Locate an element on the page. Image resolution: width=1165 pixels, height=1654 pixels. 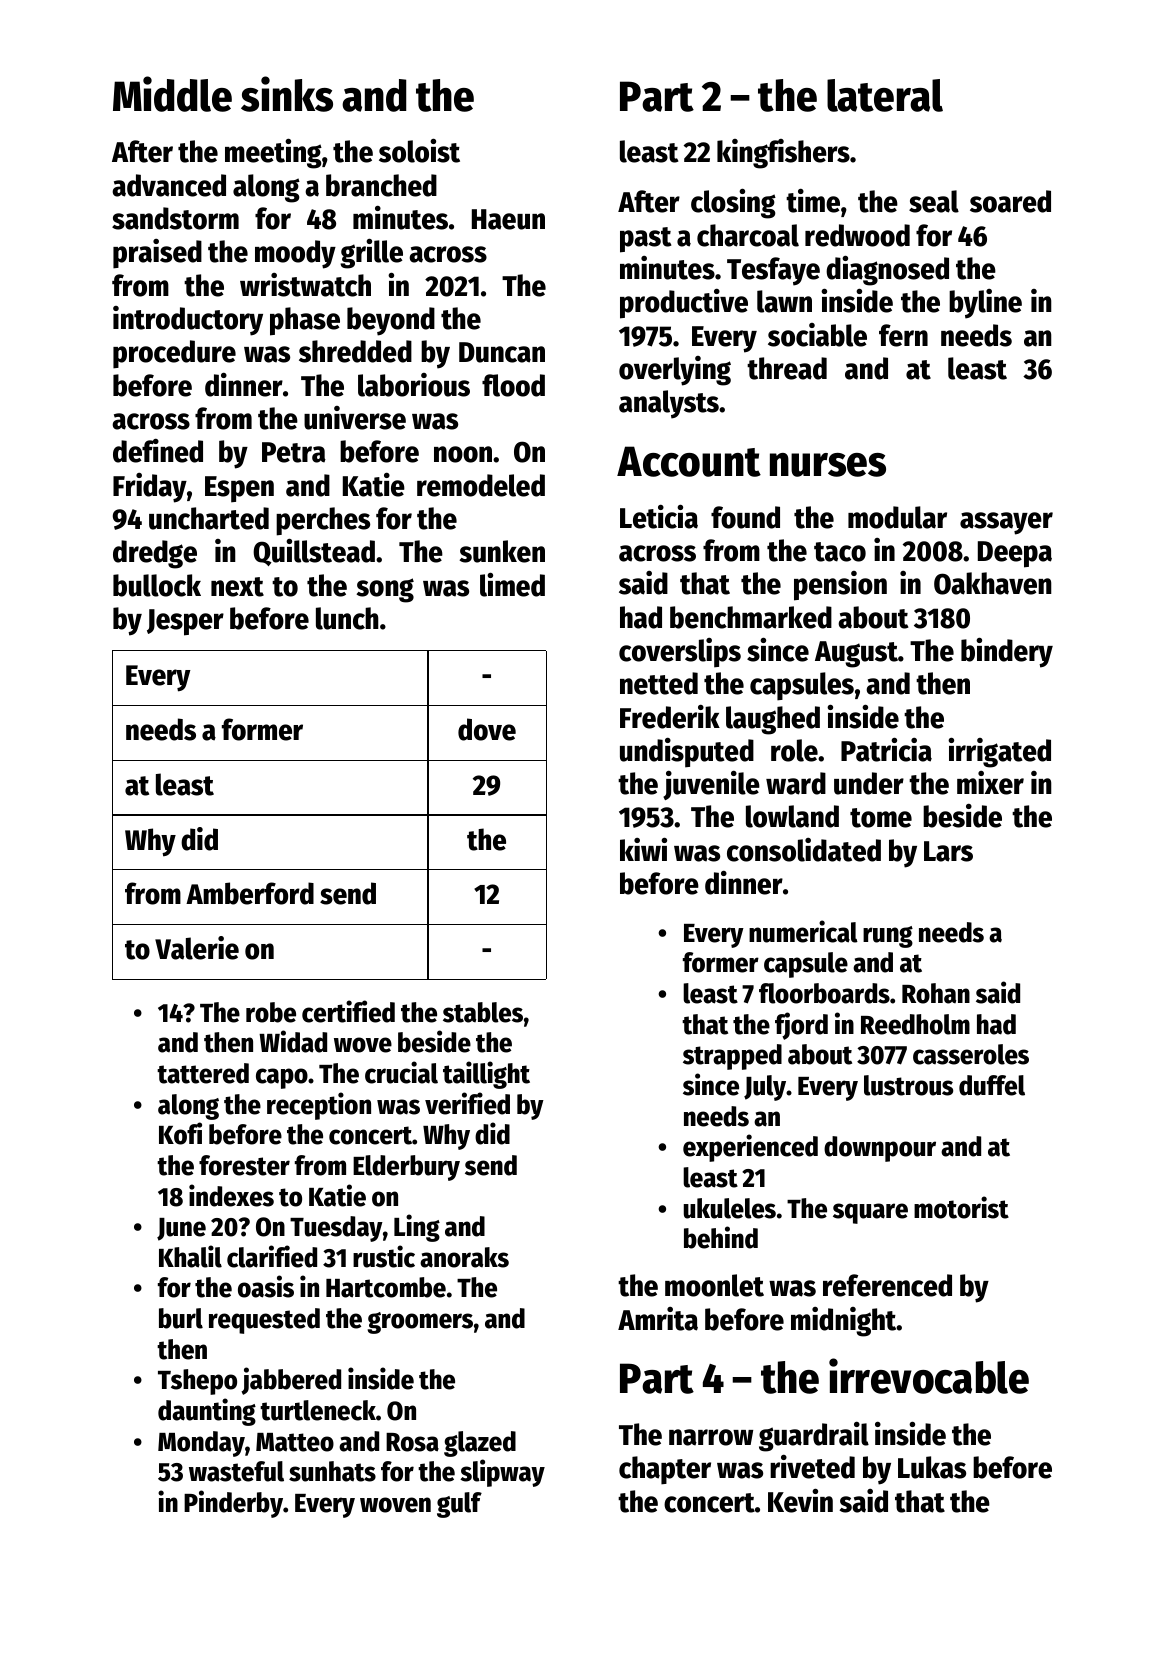
Rohan is located at coordinates (936, 993).
